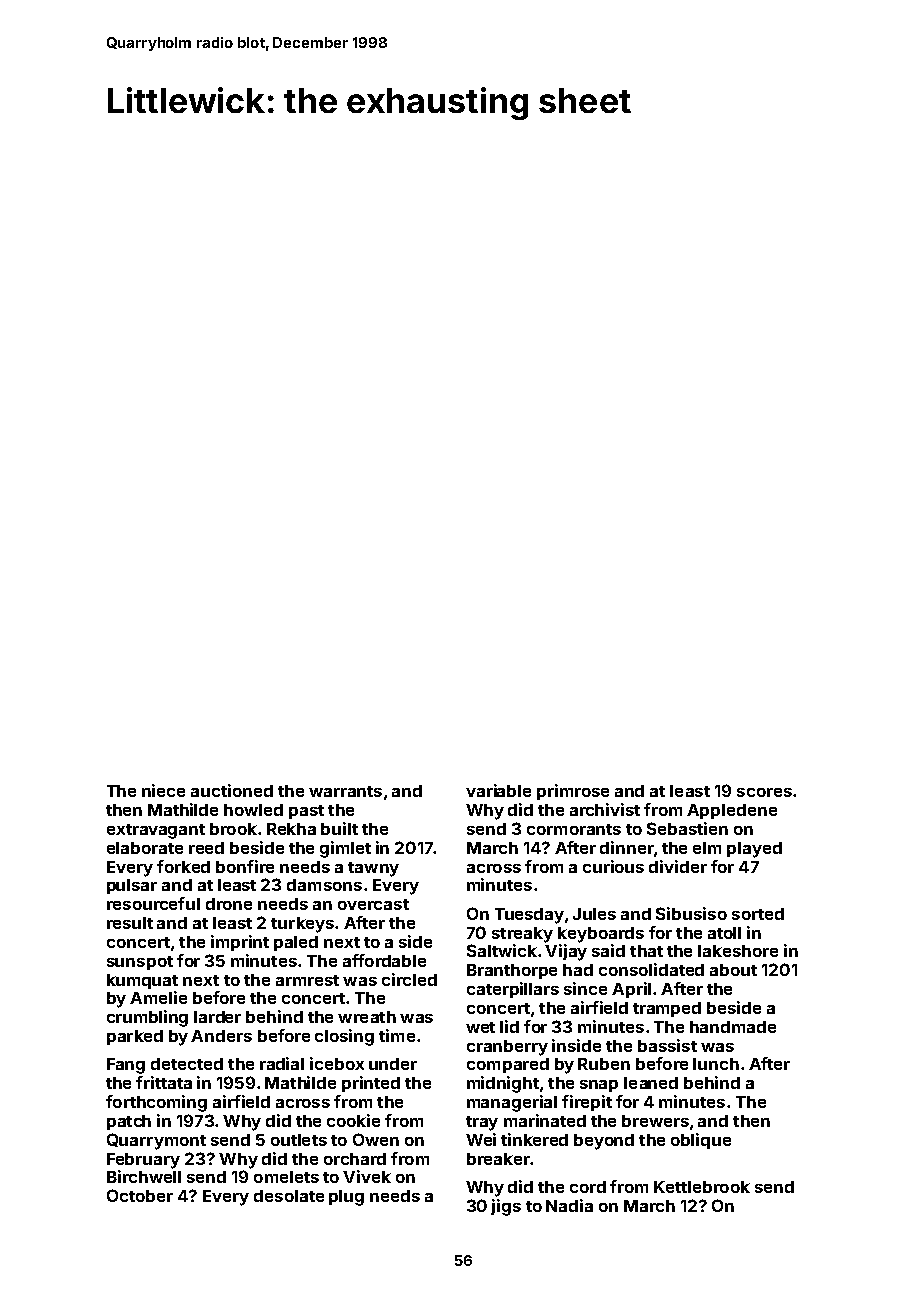  I want to click on variable, so click(498, 790).
